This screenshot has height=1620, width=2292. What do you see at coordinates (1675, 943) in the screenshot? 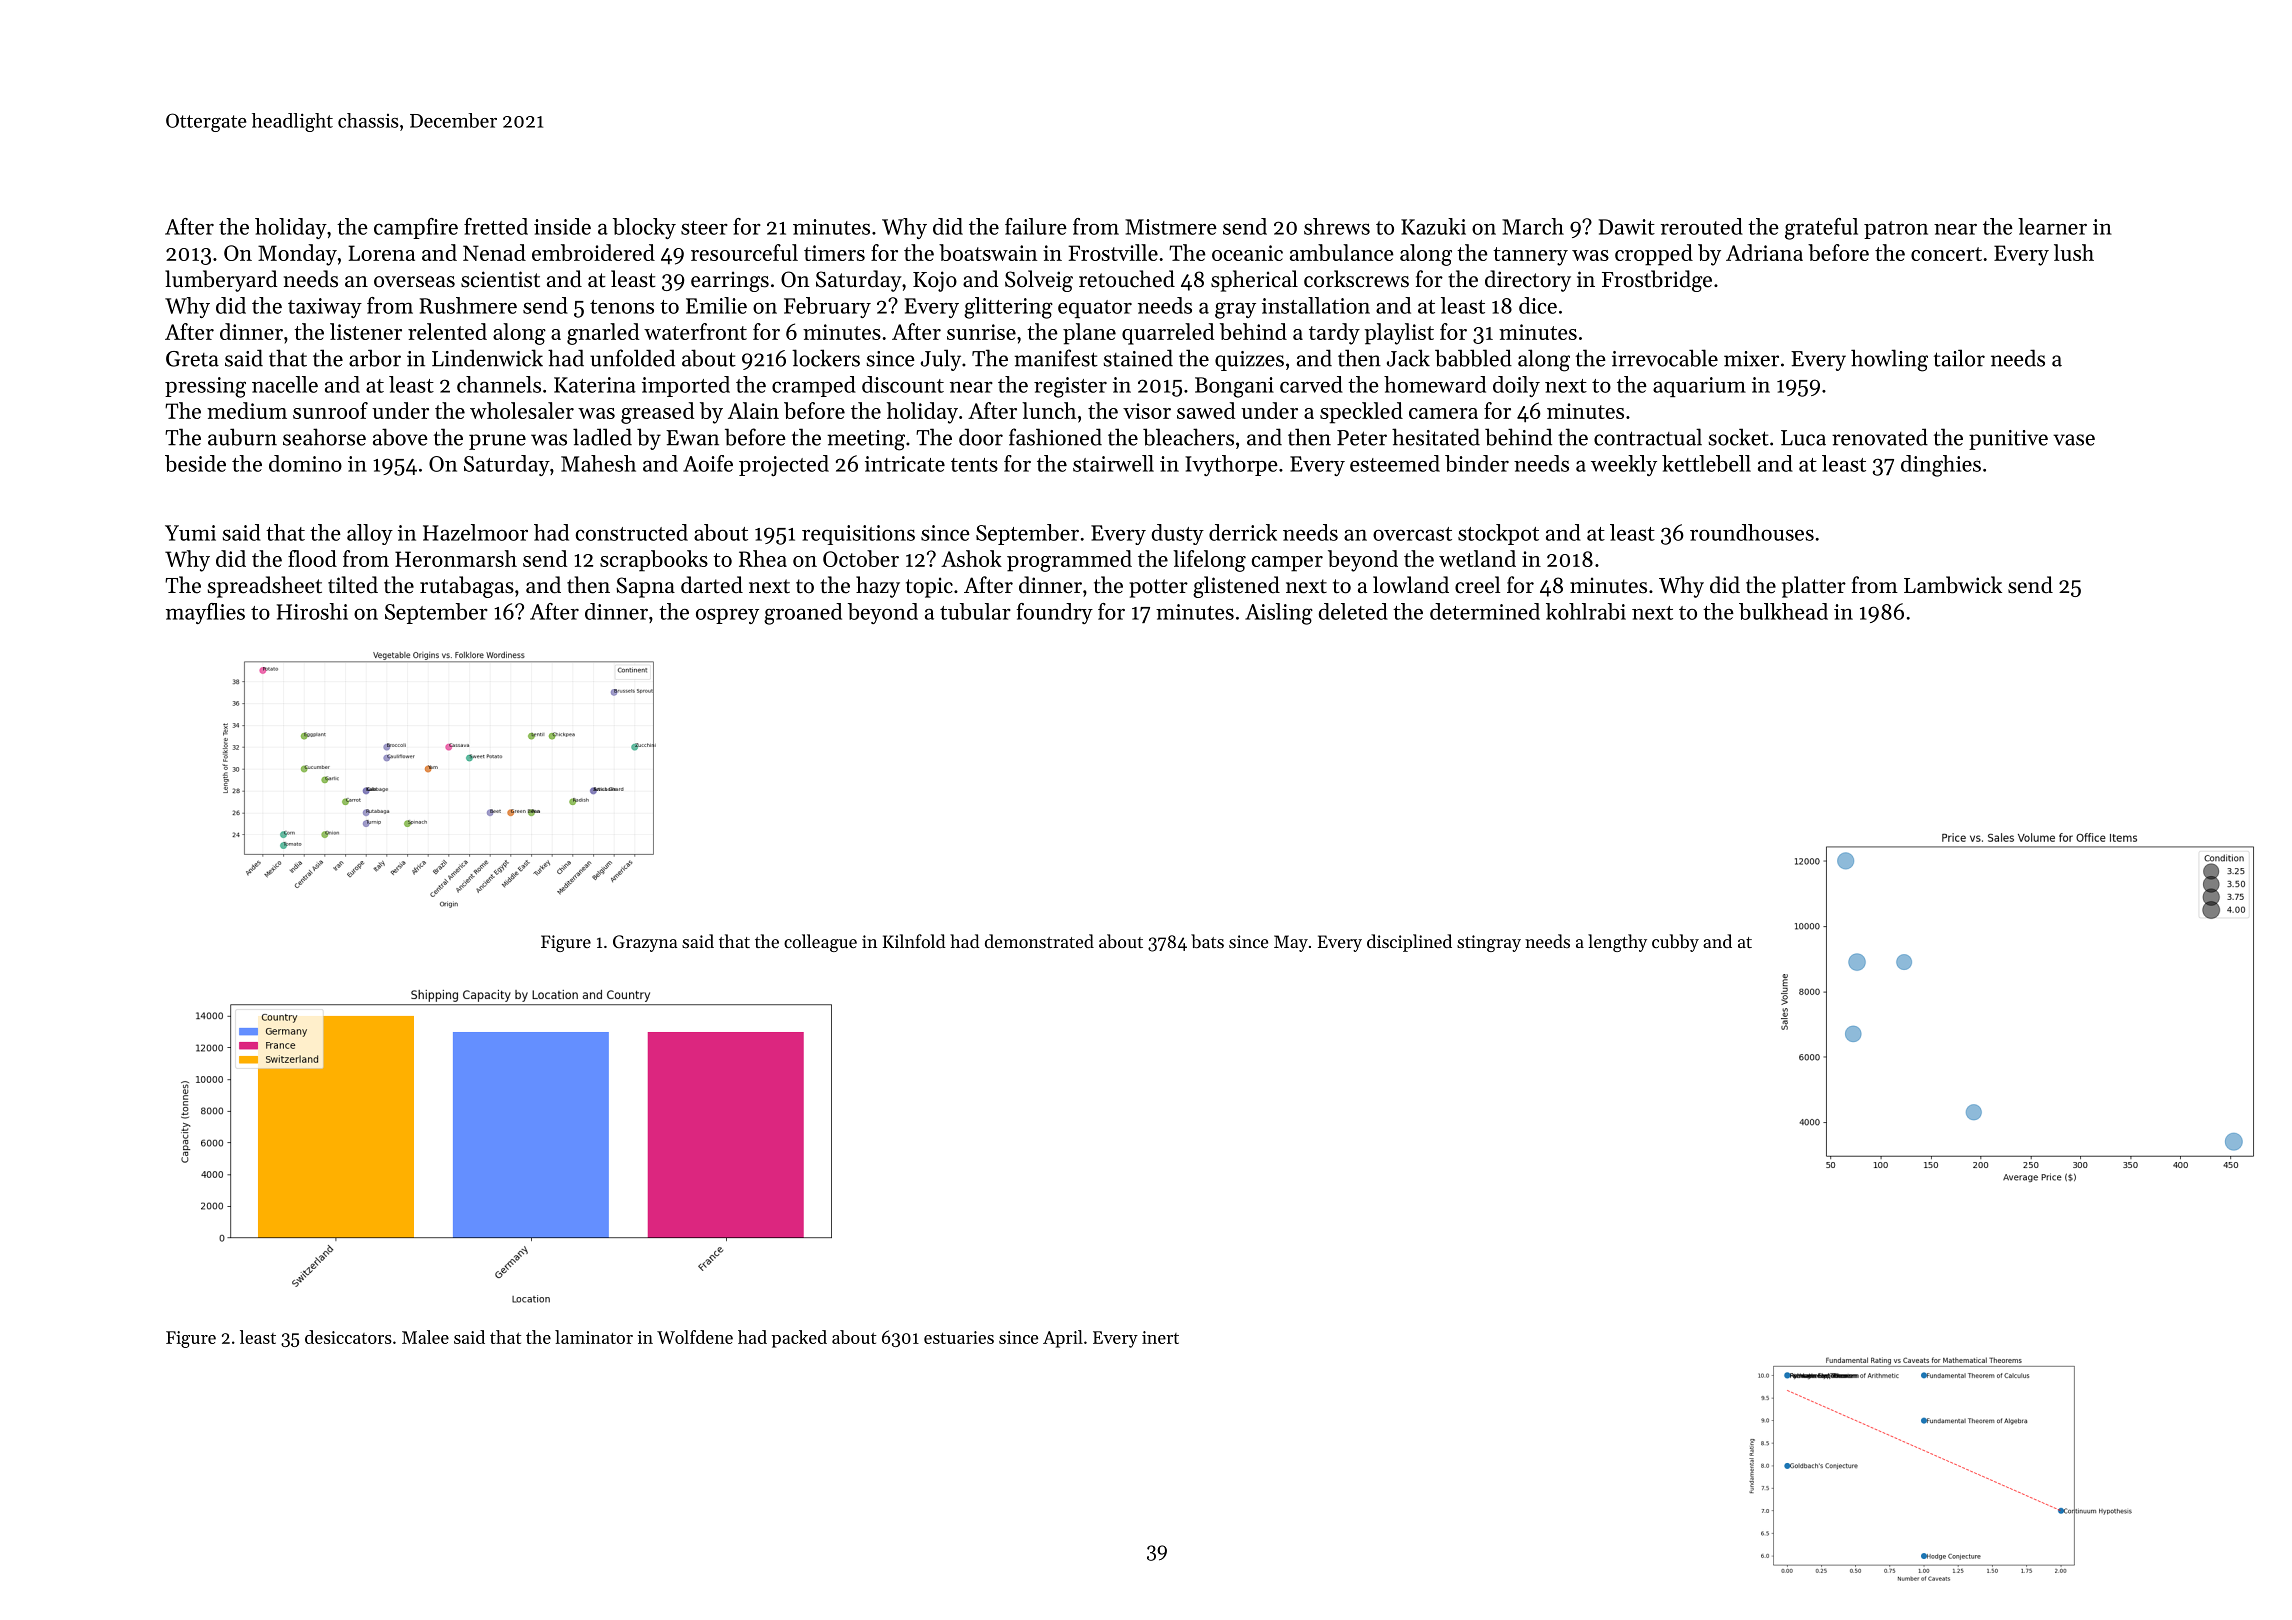
I see `cubby` at bounding box center [1675, 943].
